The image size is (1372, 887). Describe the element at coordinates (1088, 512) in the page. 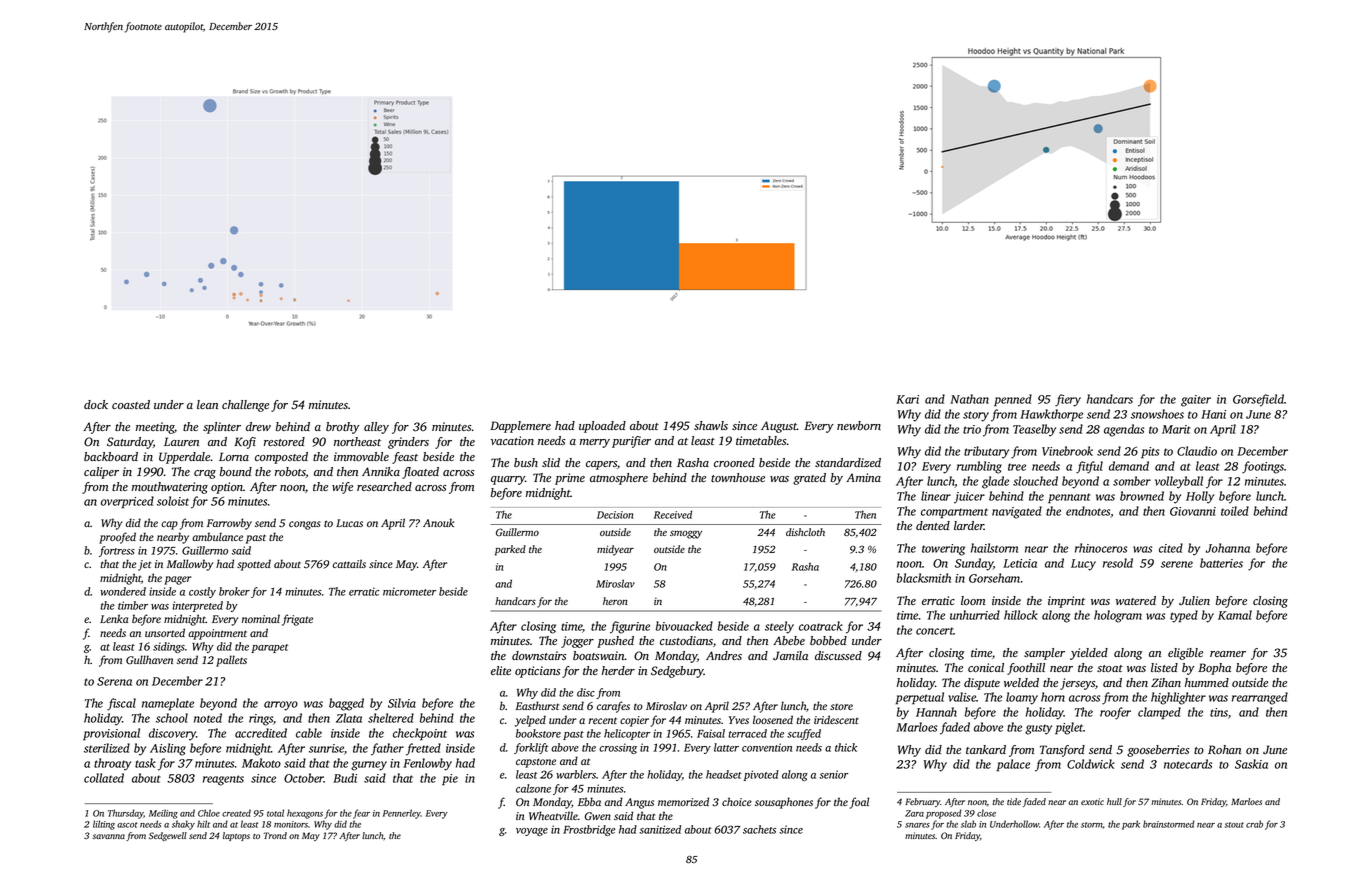

I see `endnotes` at that location.
